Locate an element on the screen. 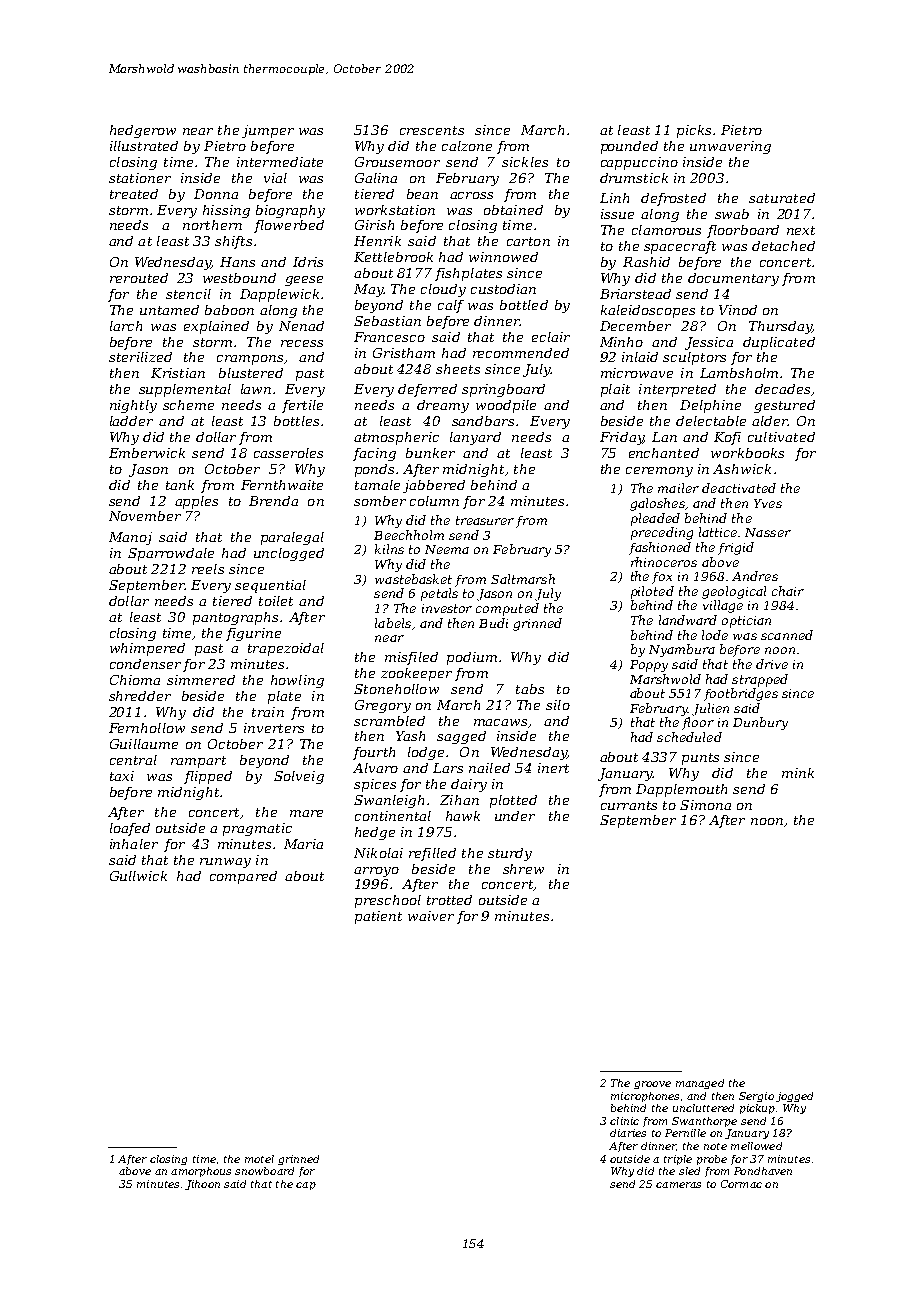  picks is located at coordinates (694, 131).
